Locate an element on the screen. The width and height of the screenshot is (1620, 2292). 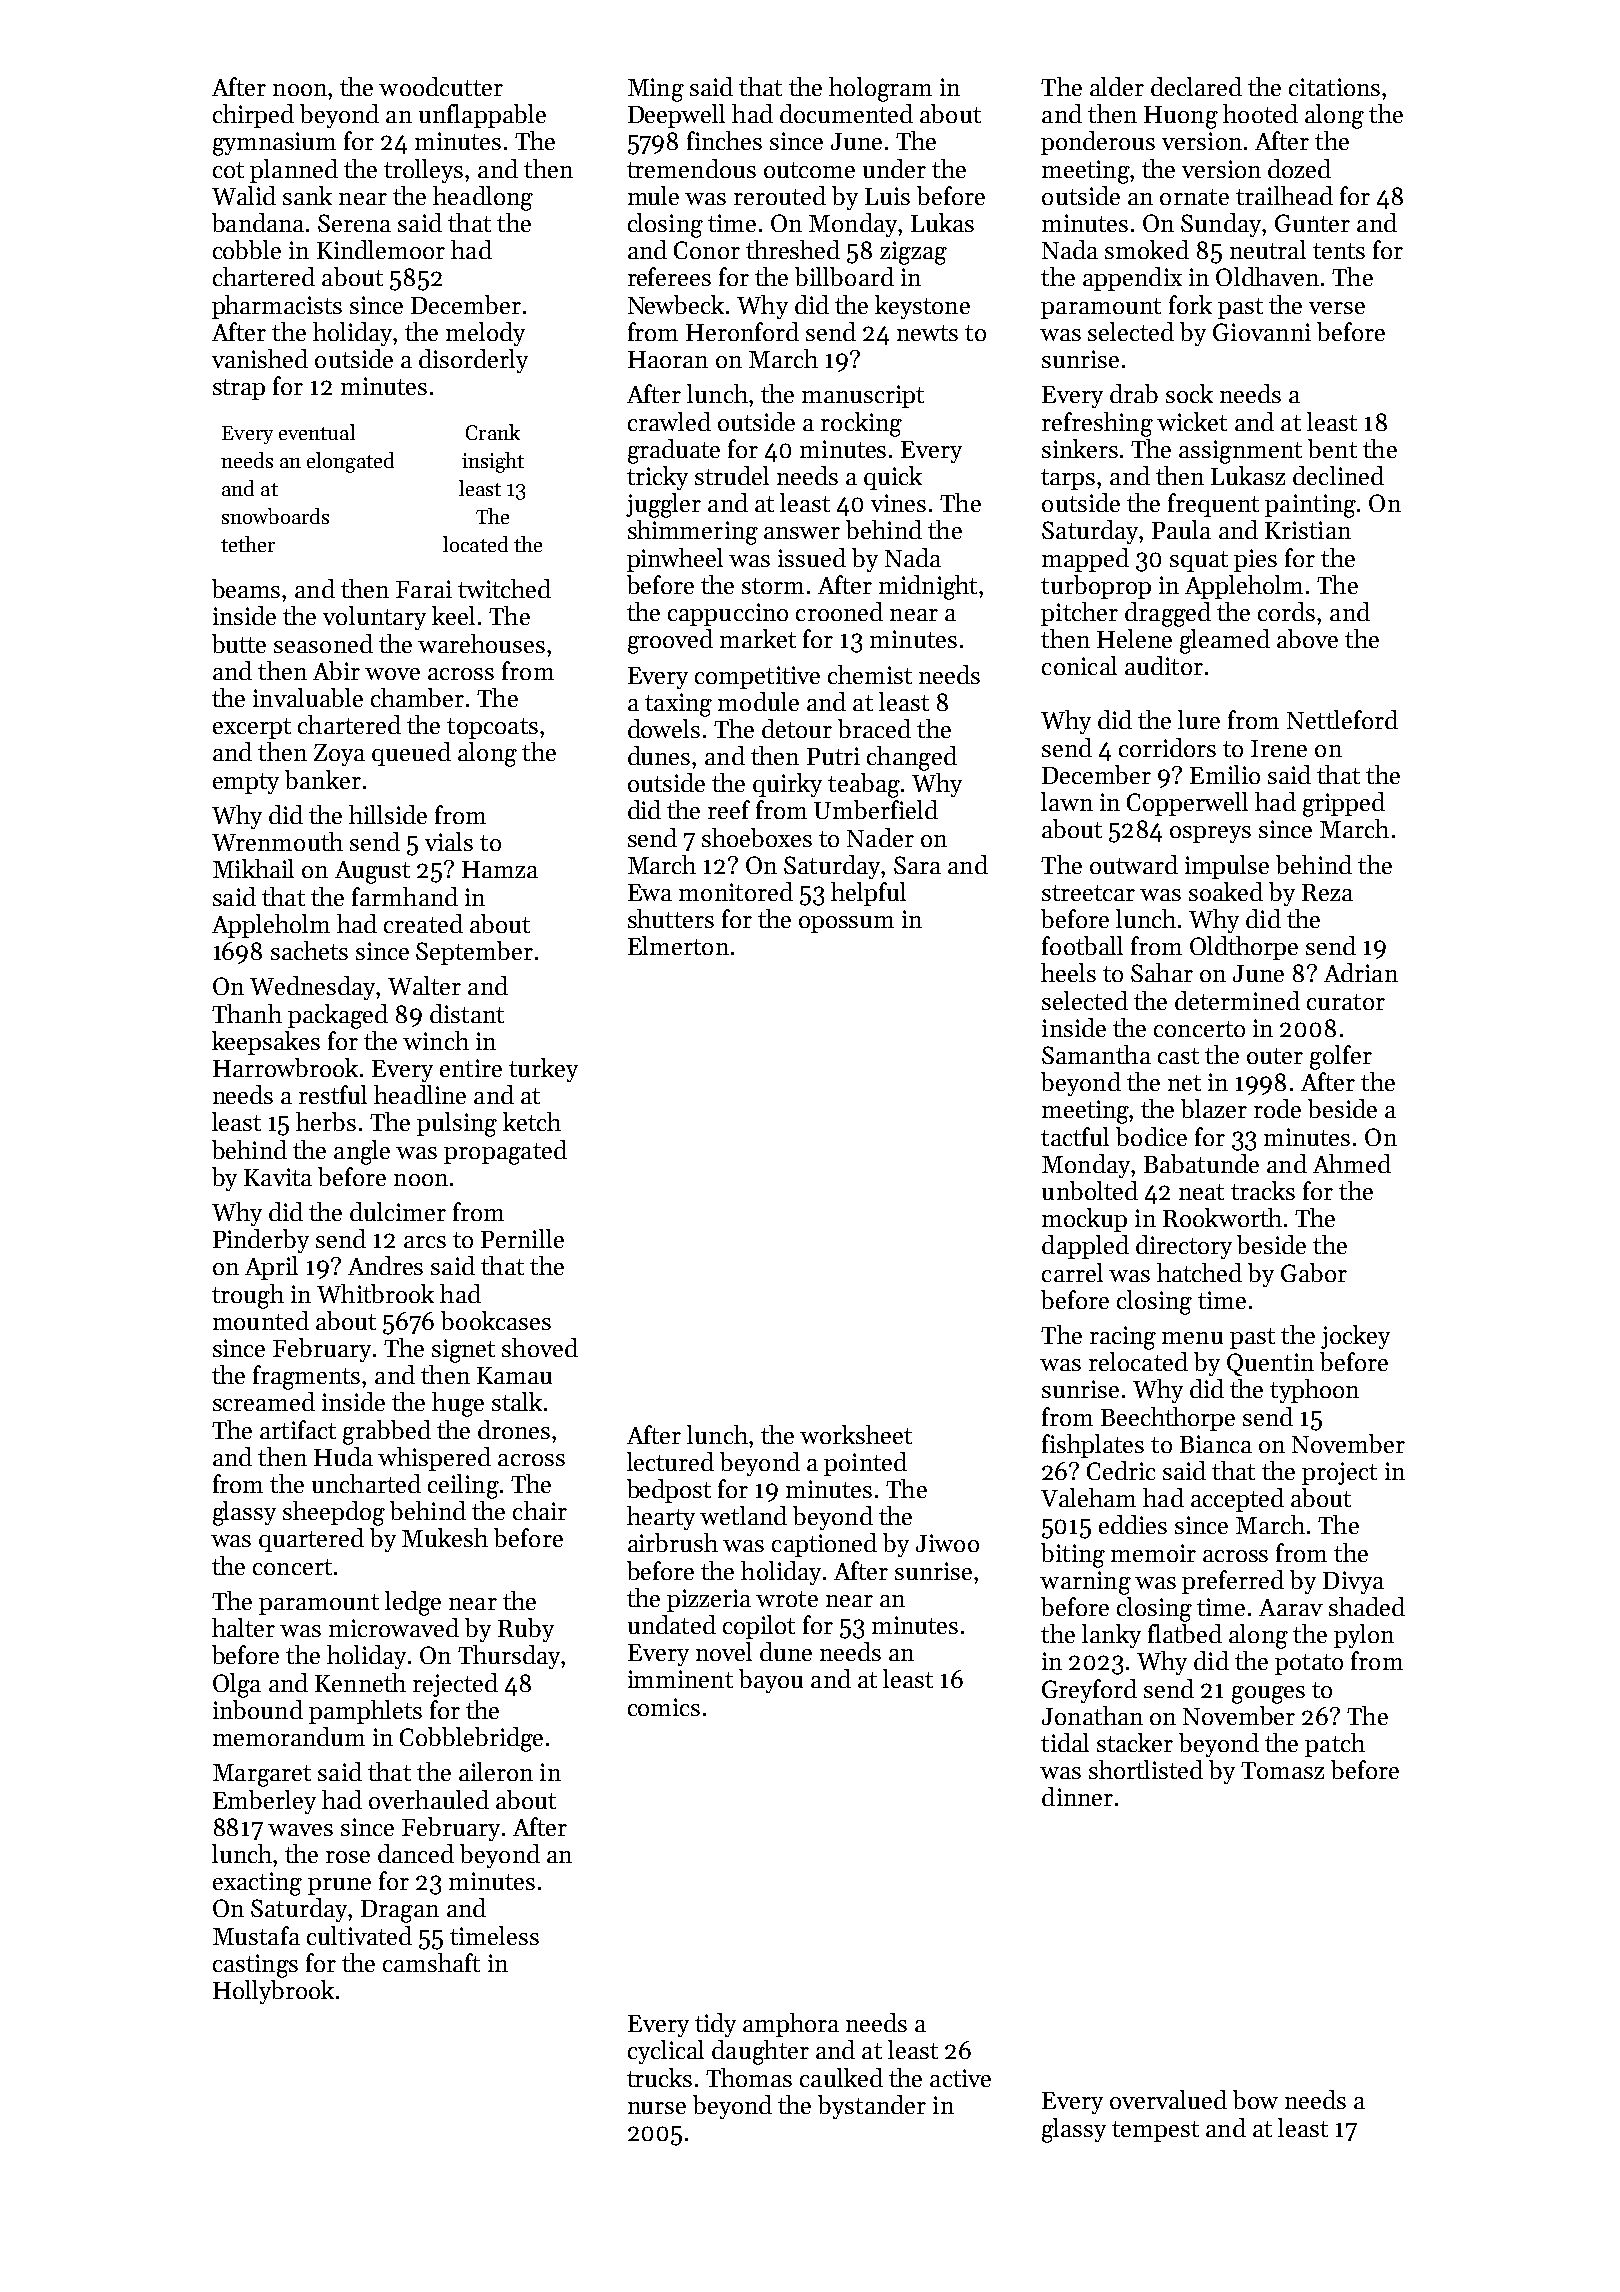
newts is located at coordinates (927, 333).
